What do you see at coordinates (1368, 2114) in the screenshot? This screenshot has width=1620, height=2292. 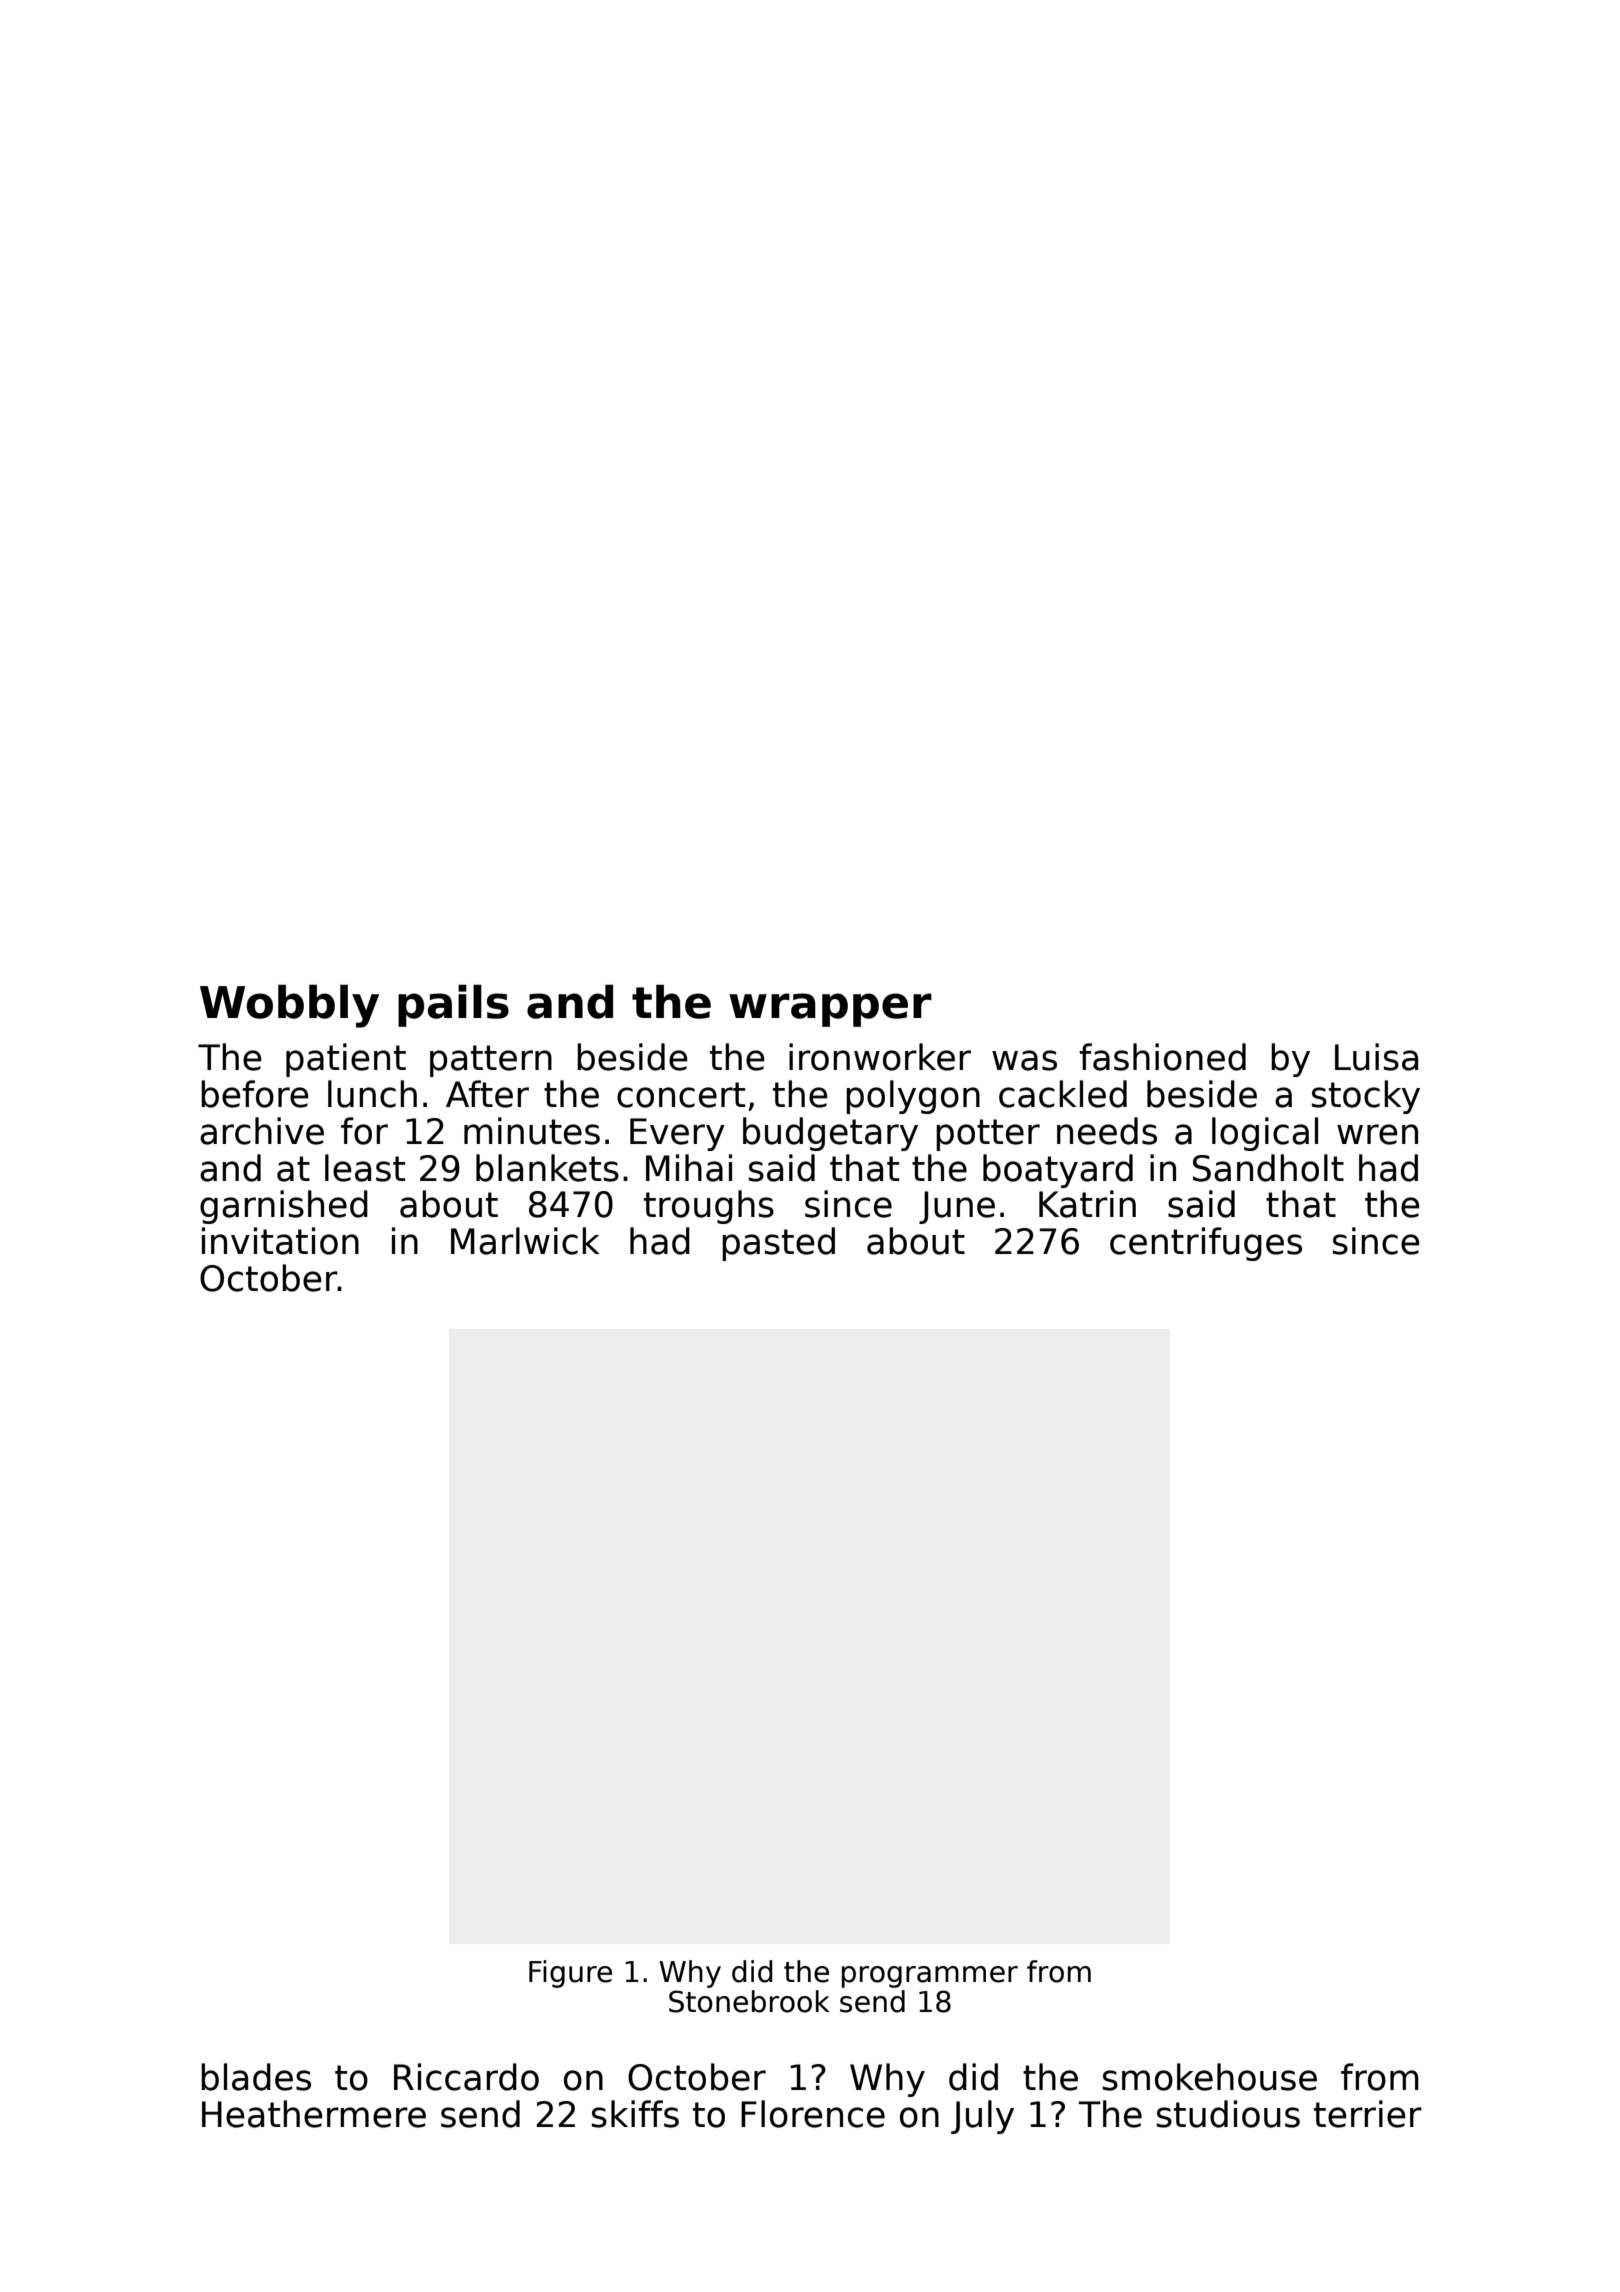 I see `terrier` at bounding box center [1368, 2114].
